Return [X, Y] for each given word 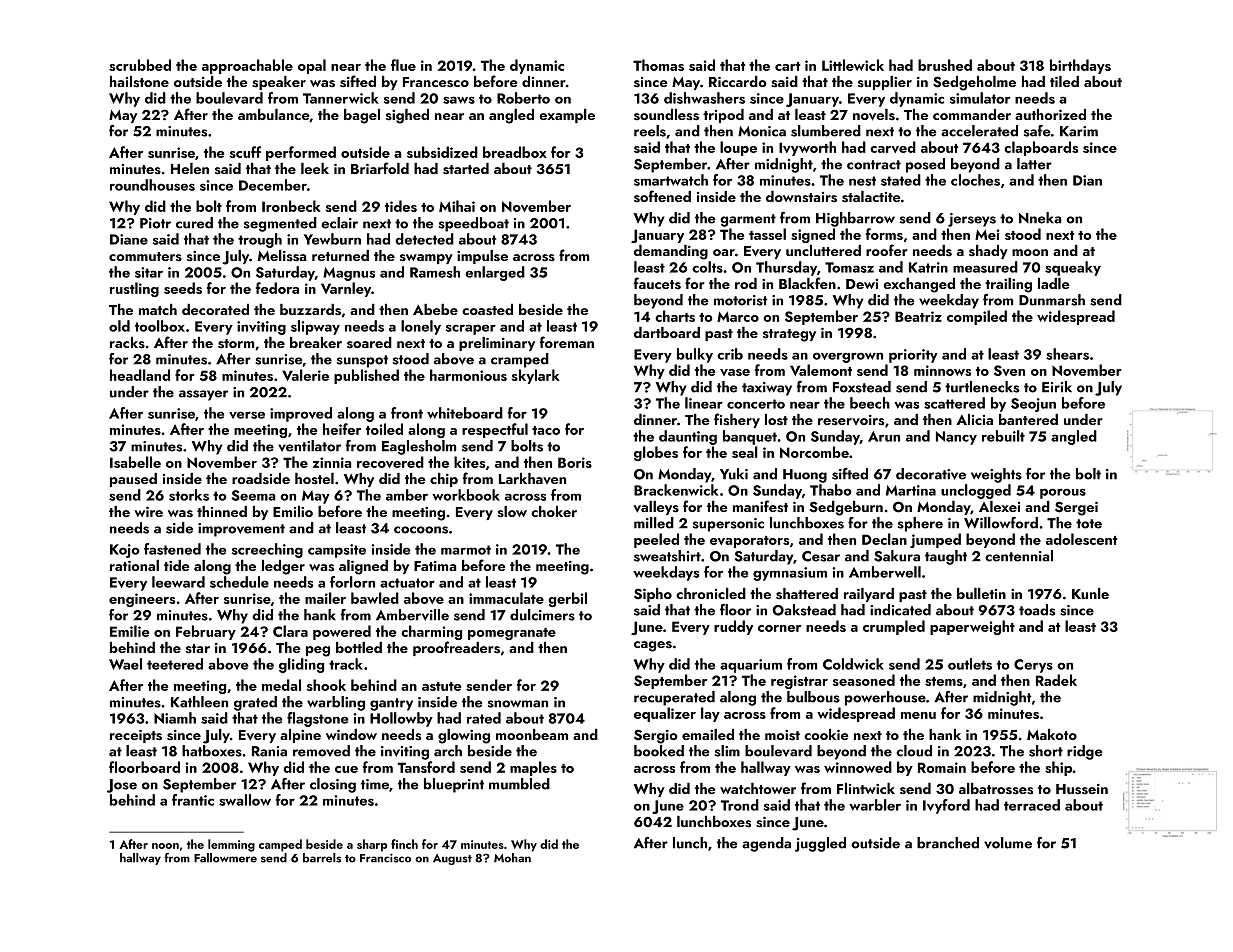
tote [1089, 524]
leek [315, 168]
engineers [142, 600]
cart [787, 66]
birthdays [1080, 66]
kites [469, 462]
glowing [464, 736]
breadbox [515, 152]
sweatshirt [667, 556]
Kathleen [199, 702]
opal [312, 66]
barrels [322, 858]
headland [140, 375]
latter [1034, 164]
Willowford [1001, 523]
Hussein [1082, 789]
